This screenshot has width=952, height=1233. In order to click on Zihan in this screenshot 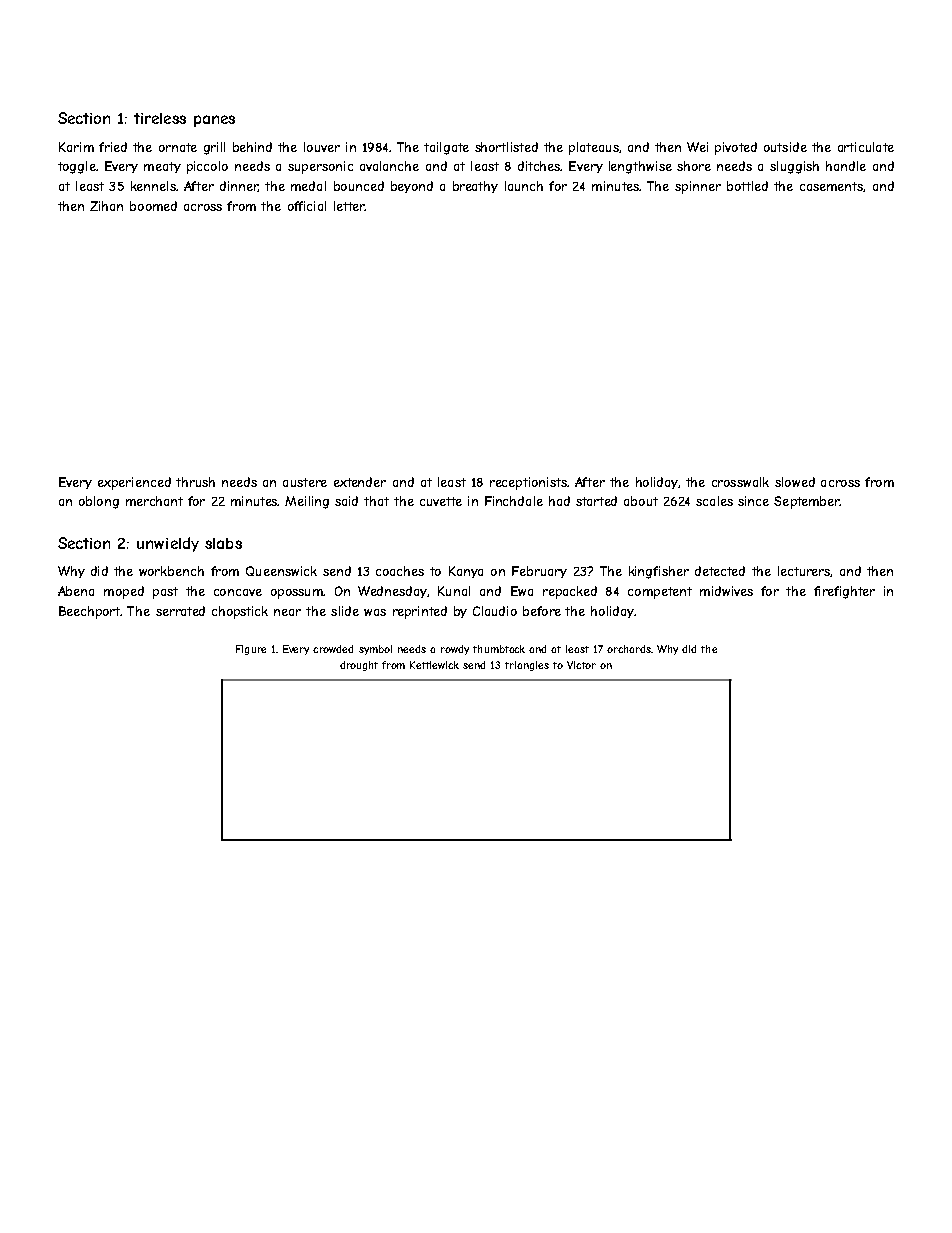, I will do `click(106, 206)`.
